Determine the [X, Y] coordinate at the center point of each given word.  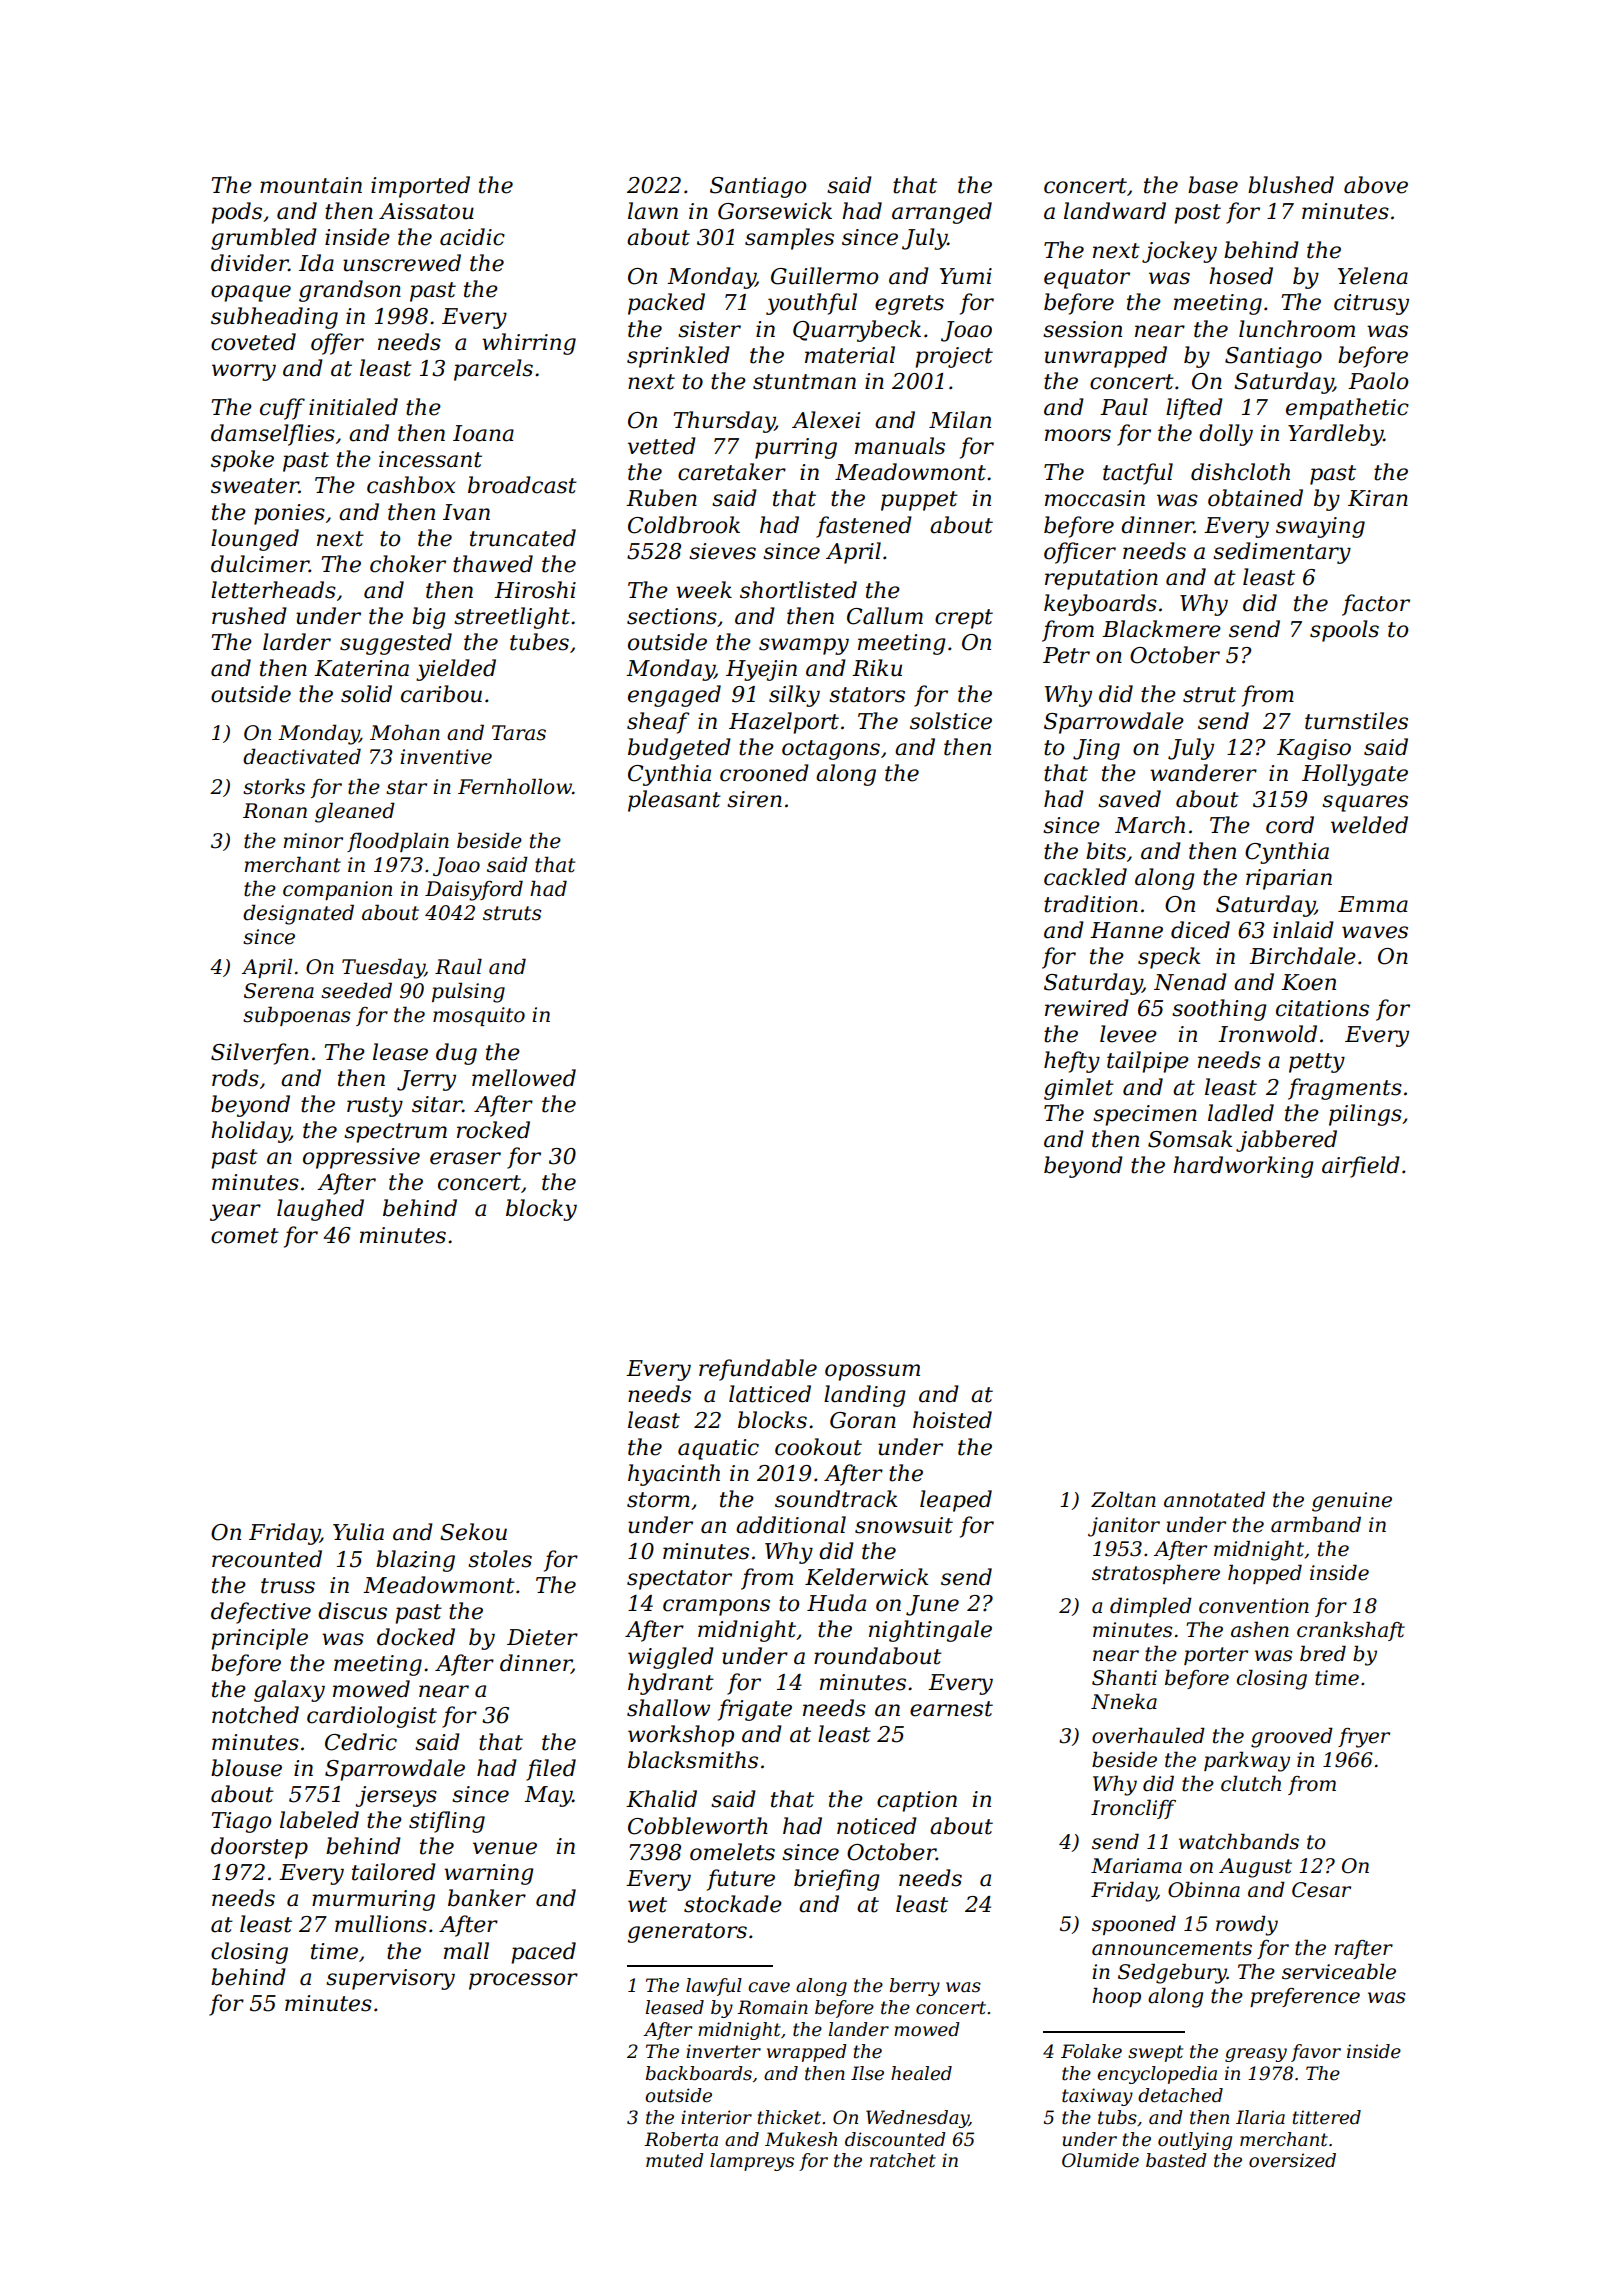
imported [420, 187]
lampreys [752, 2162]
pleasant [674, 801]
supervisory [390, 1979]
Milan [960, 420]
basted [1176, 2160]
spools [1344, 631]
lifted [1194, 409]
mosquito [479, 1016]
